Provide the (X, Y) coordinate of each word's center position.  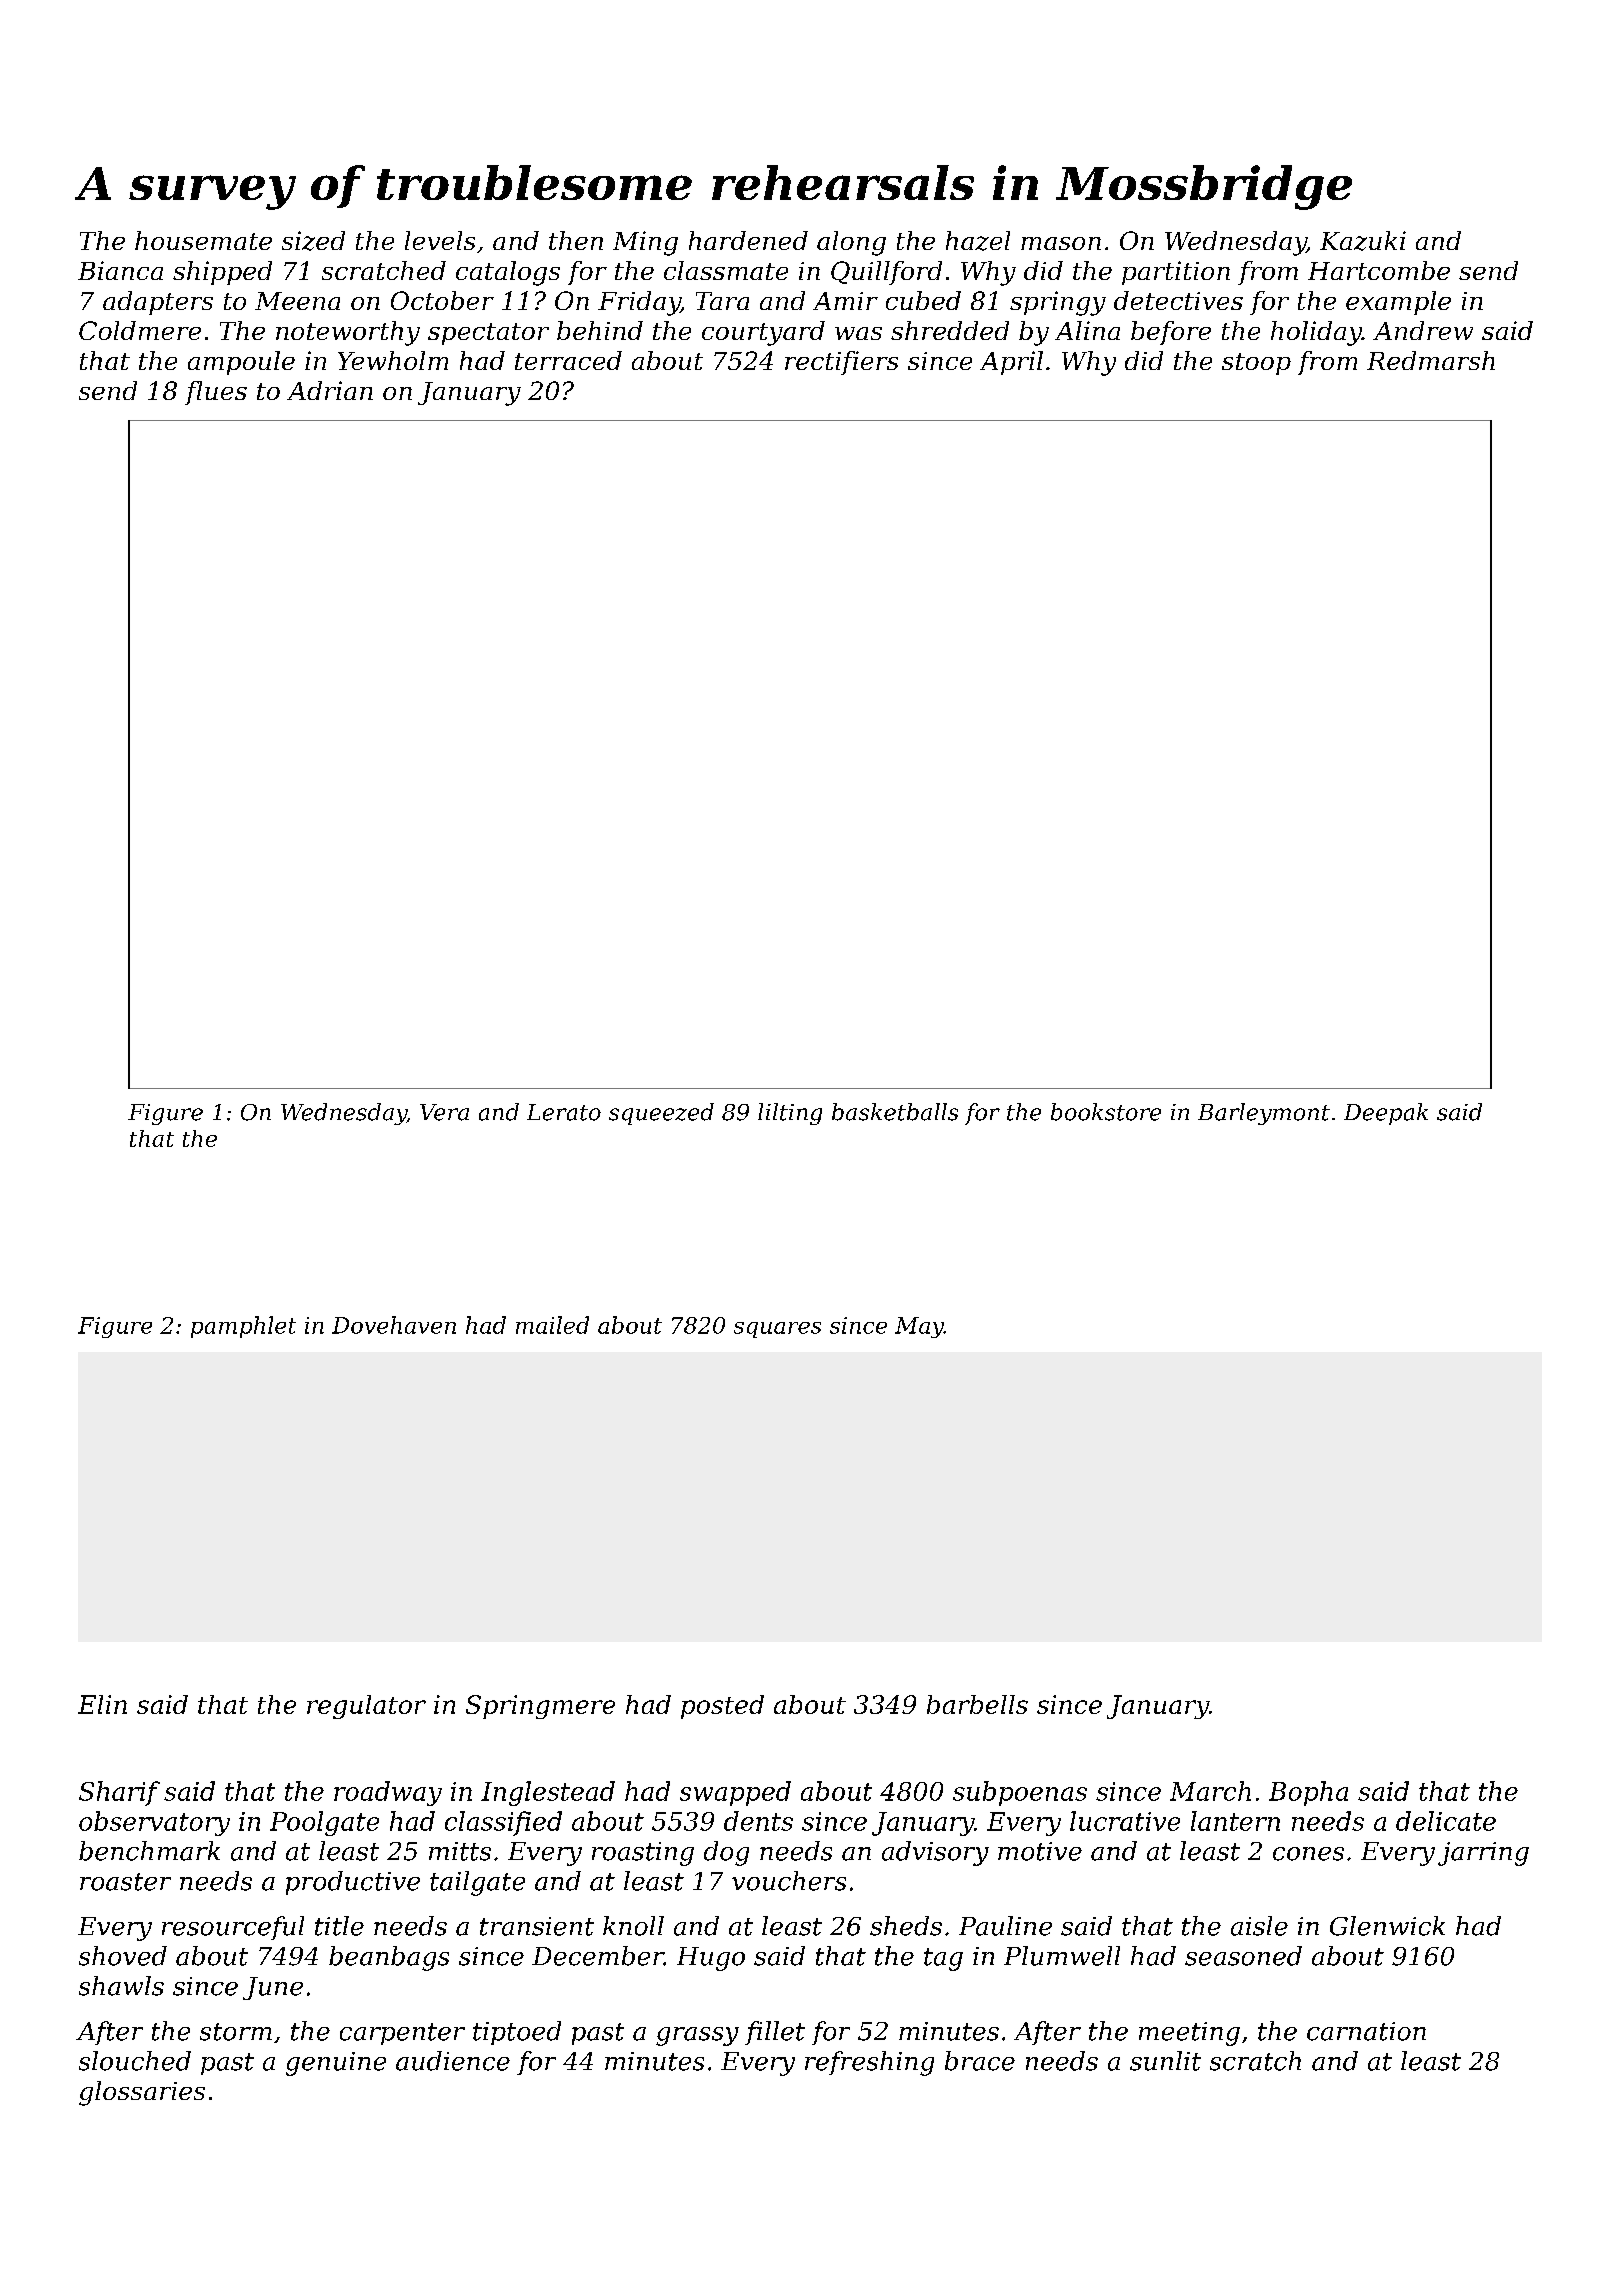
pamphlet (243, 1327)
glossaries (142, 2093)
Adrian (330, 390)
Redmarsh (1431, 360)
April (1011, 363)
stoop (1256, 364)
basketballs (895, 1112)
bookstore (1106, 1112)
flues (216, 393)
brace (980, 2061)
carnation (1366, 2031)
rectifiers (841, 363)
